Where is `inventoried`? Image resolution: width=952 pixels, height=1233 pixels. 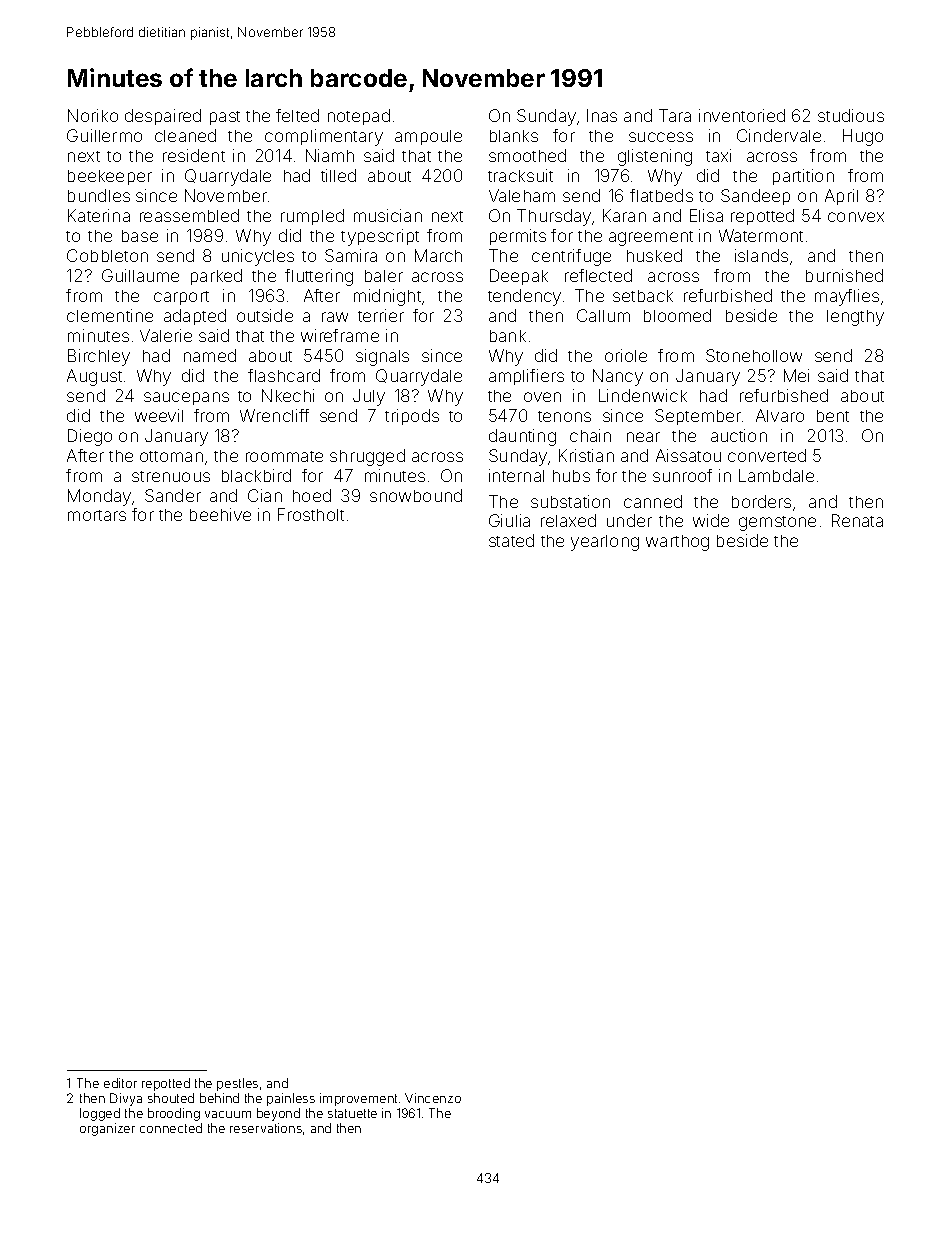 inventoried is located at coordinates (742, 115).
